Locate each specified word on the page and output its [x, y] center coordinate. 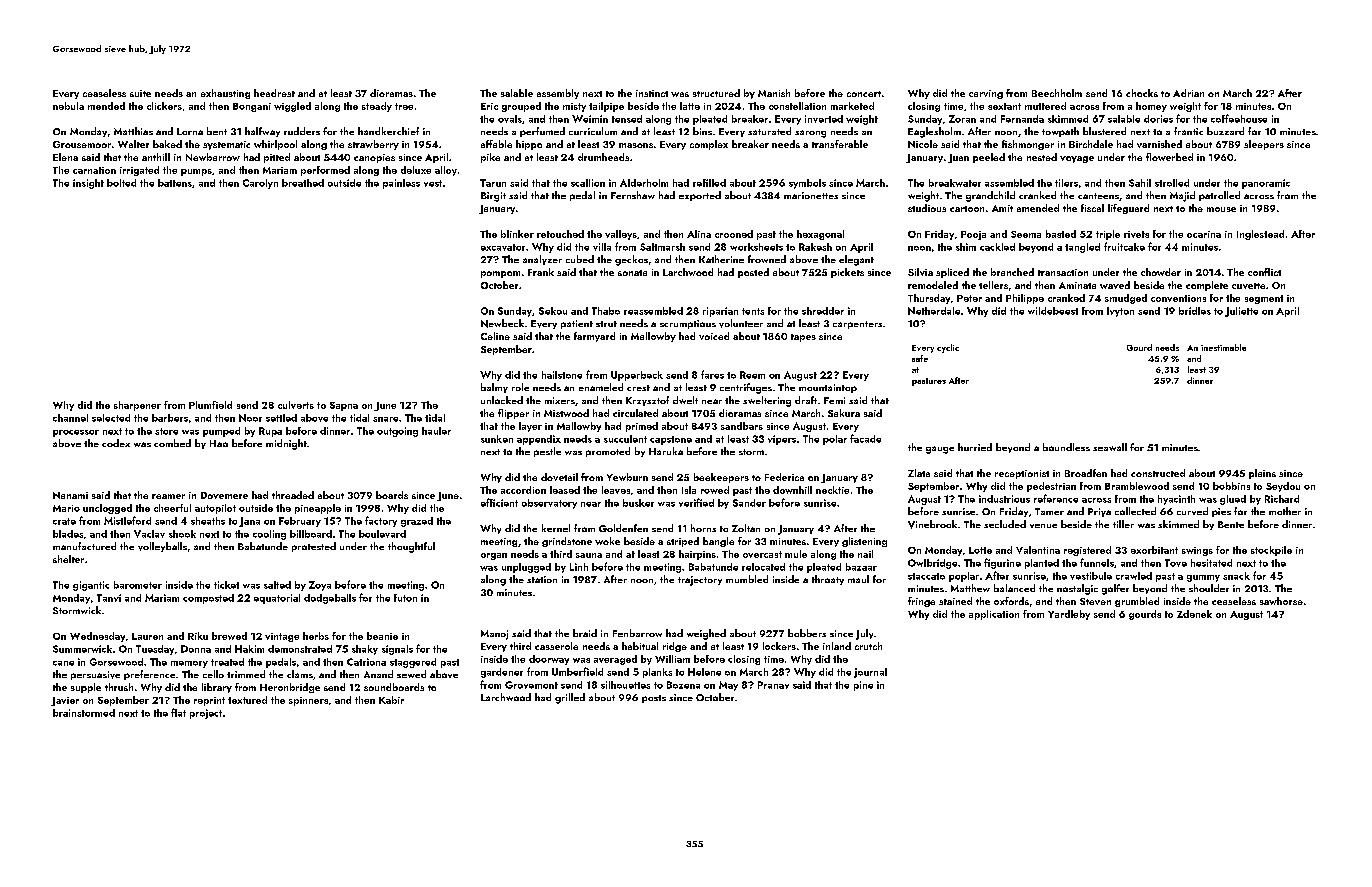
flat [178, 712]
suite [140, 93]
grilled [570, 698]
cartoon [967, 209]
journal [870, 673]
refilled [709, 183]
